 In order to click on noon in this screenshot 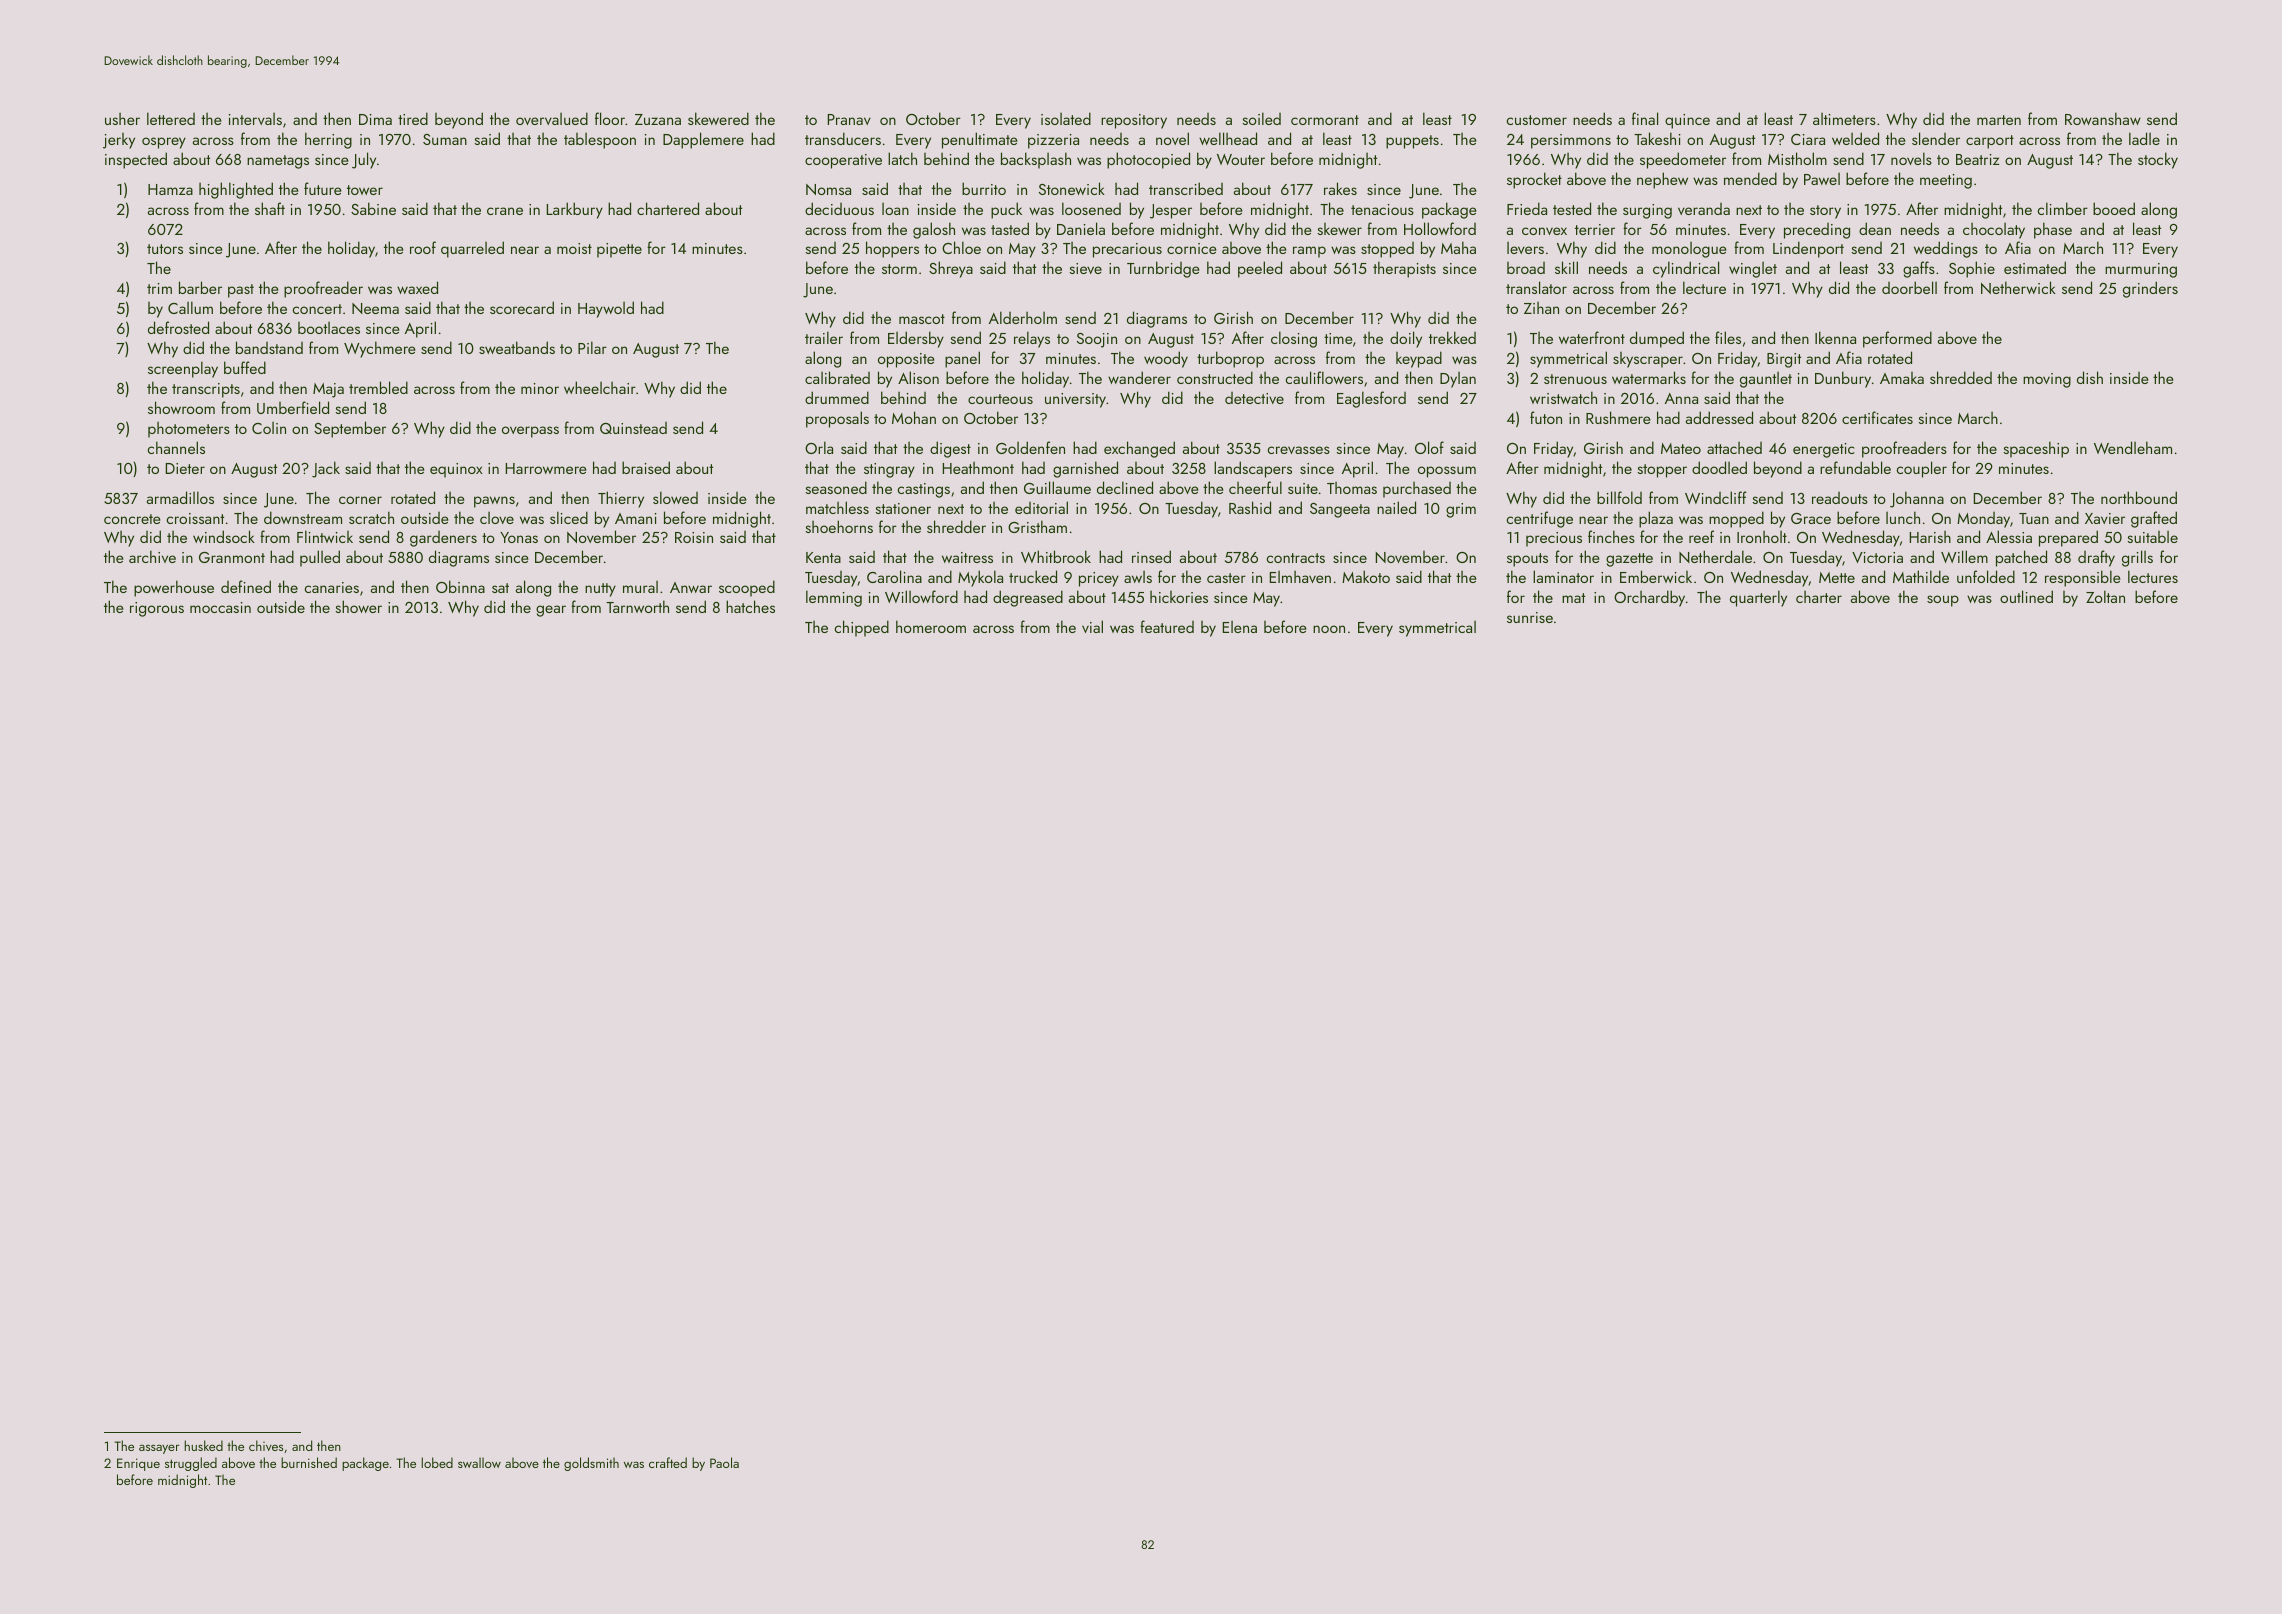, I will do `click(1329, 629)`.
